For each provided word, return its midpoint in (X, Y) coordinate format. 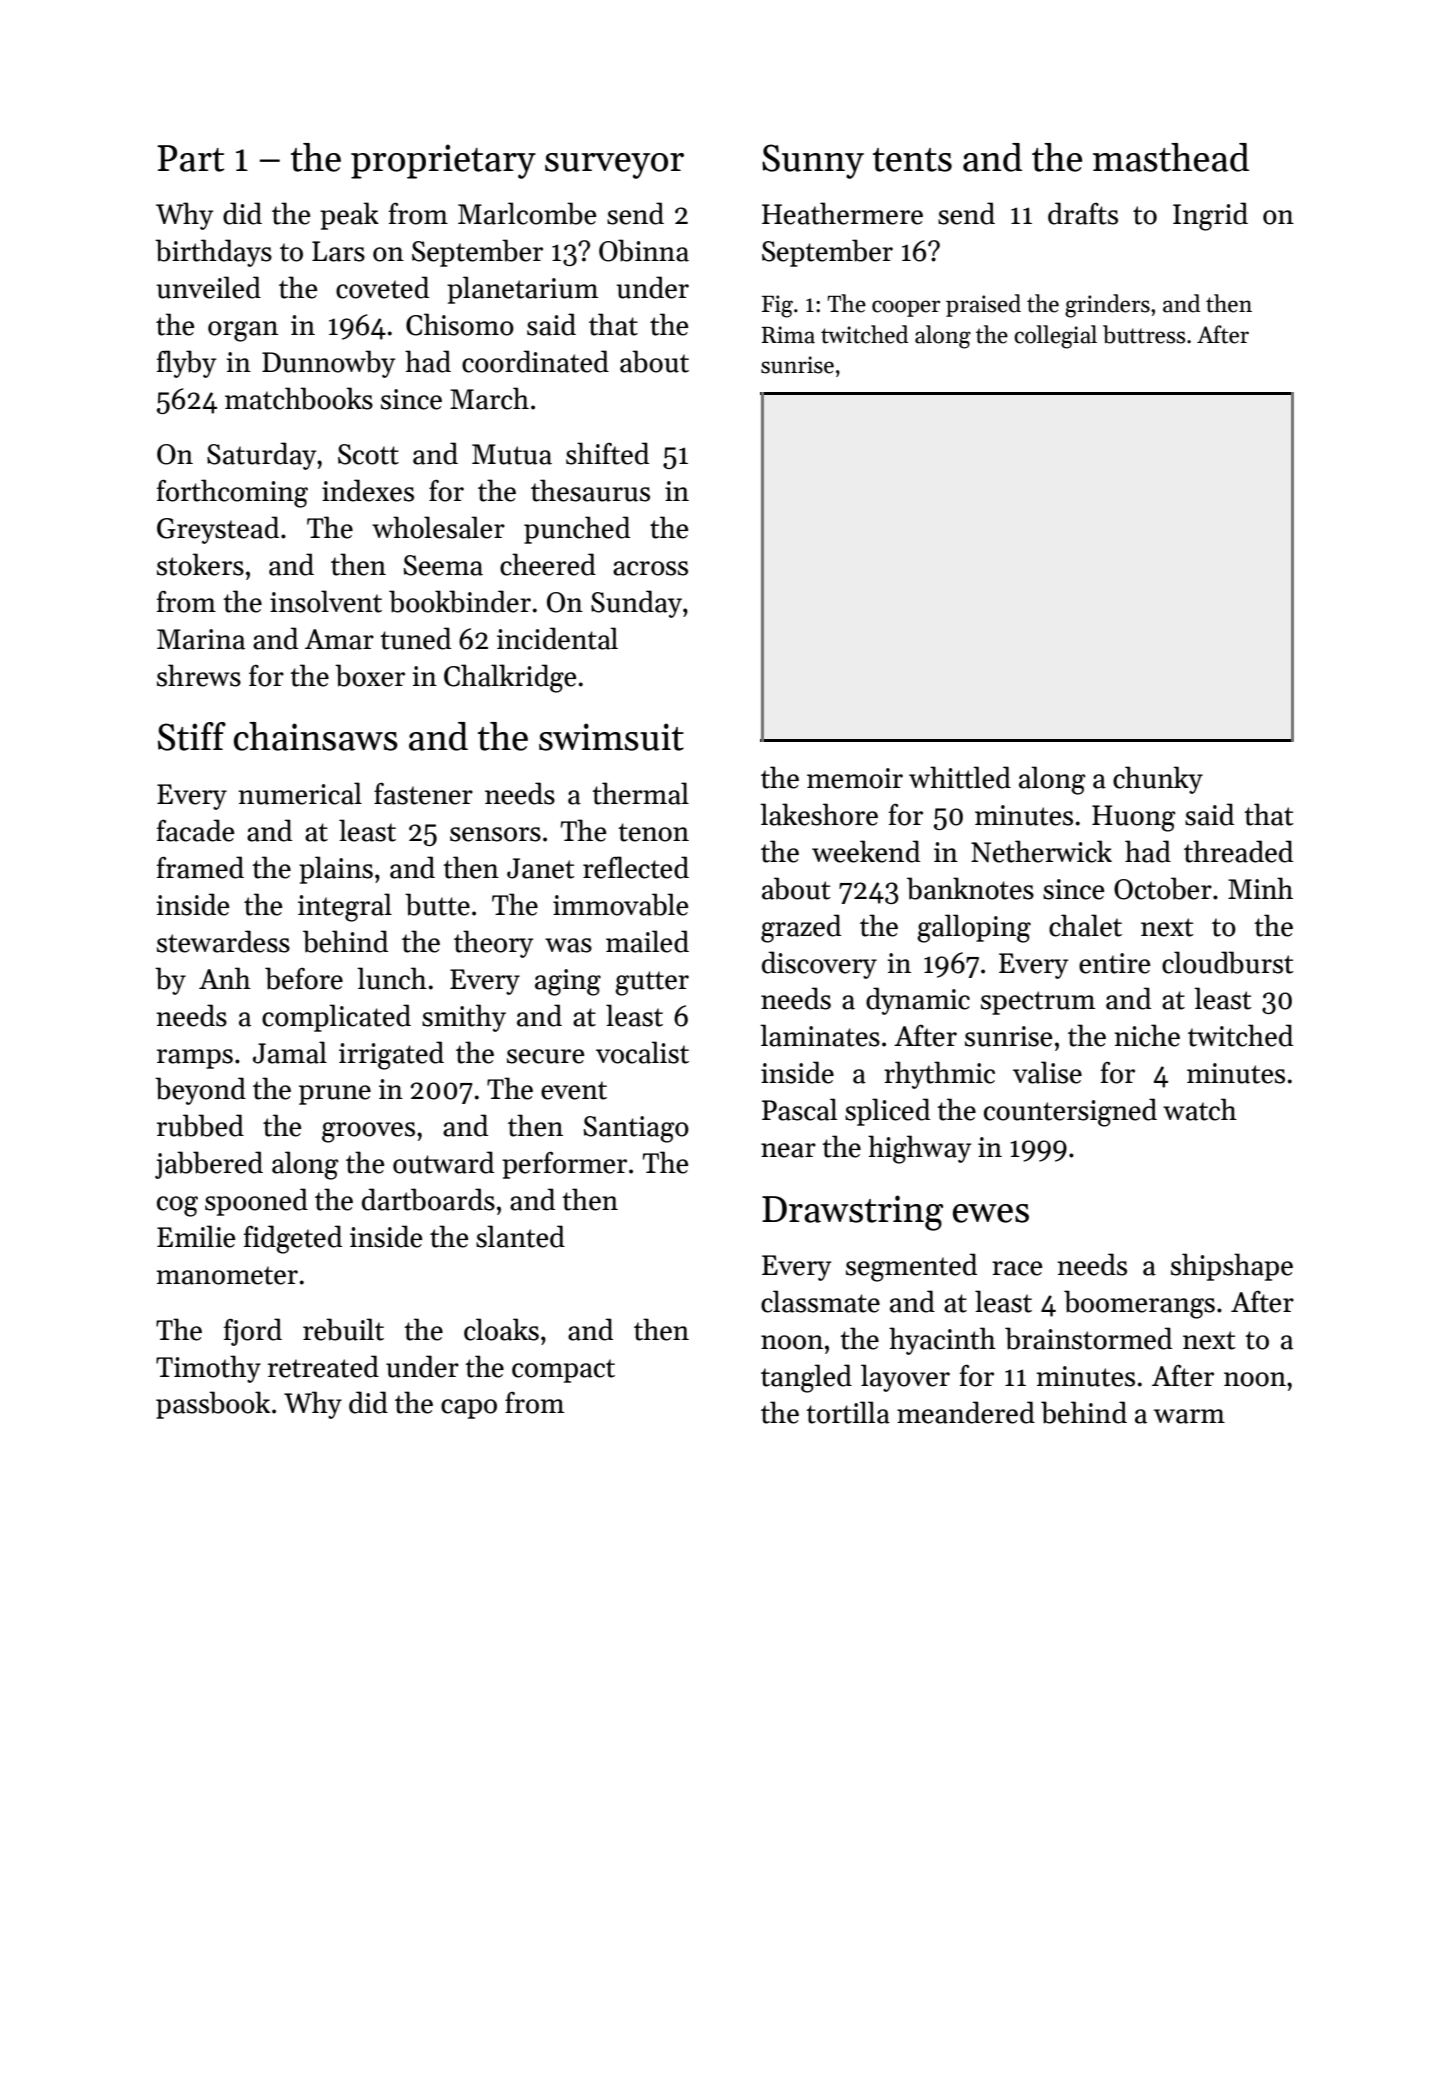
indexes (368, 490)
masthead (1171, 157)
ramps (195, 1059)
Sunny (813, 161)
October (1163, 888)
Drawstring (852, 1213)
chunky (1158, 780)
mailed (647, 941)
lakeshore (819, 814)
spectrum (1038, 1003)
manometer (227, 1275)
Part (191, 158)
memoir (855, 778)
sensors (495, 834)
